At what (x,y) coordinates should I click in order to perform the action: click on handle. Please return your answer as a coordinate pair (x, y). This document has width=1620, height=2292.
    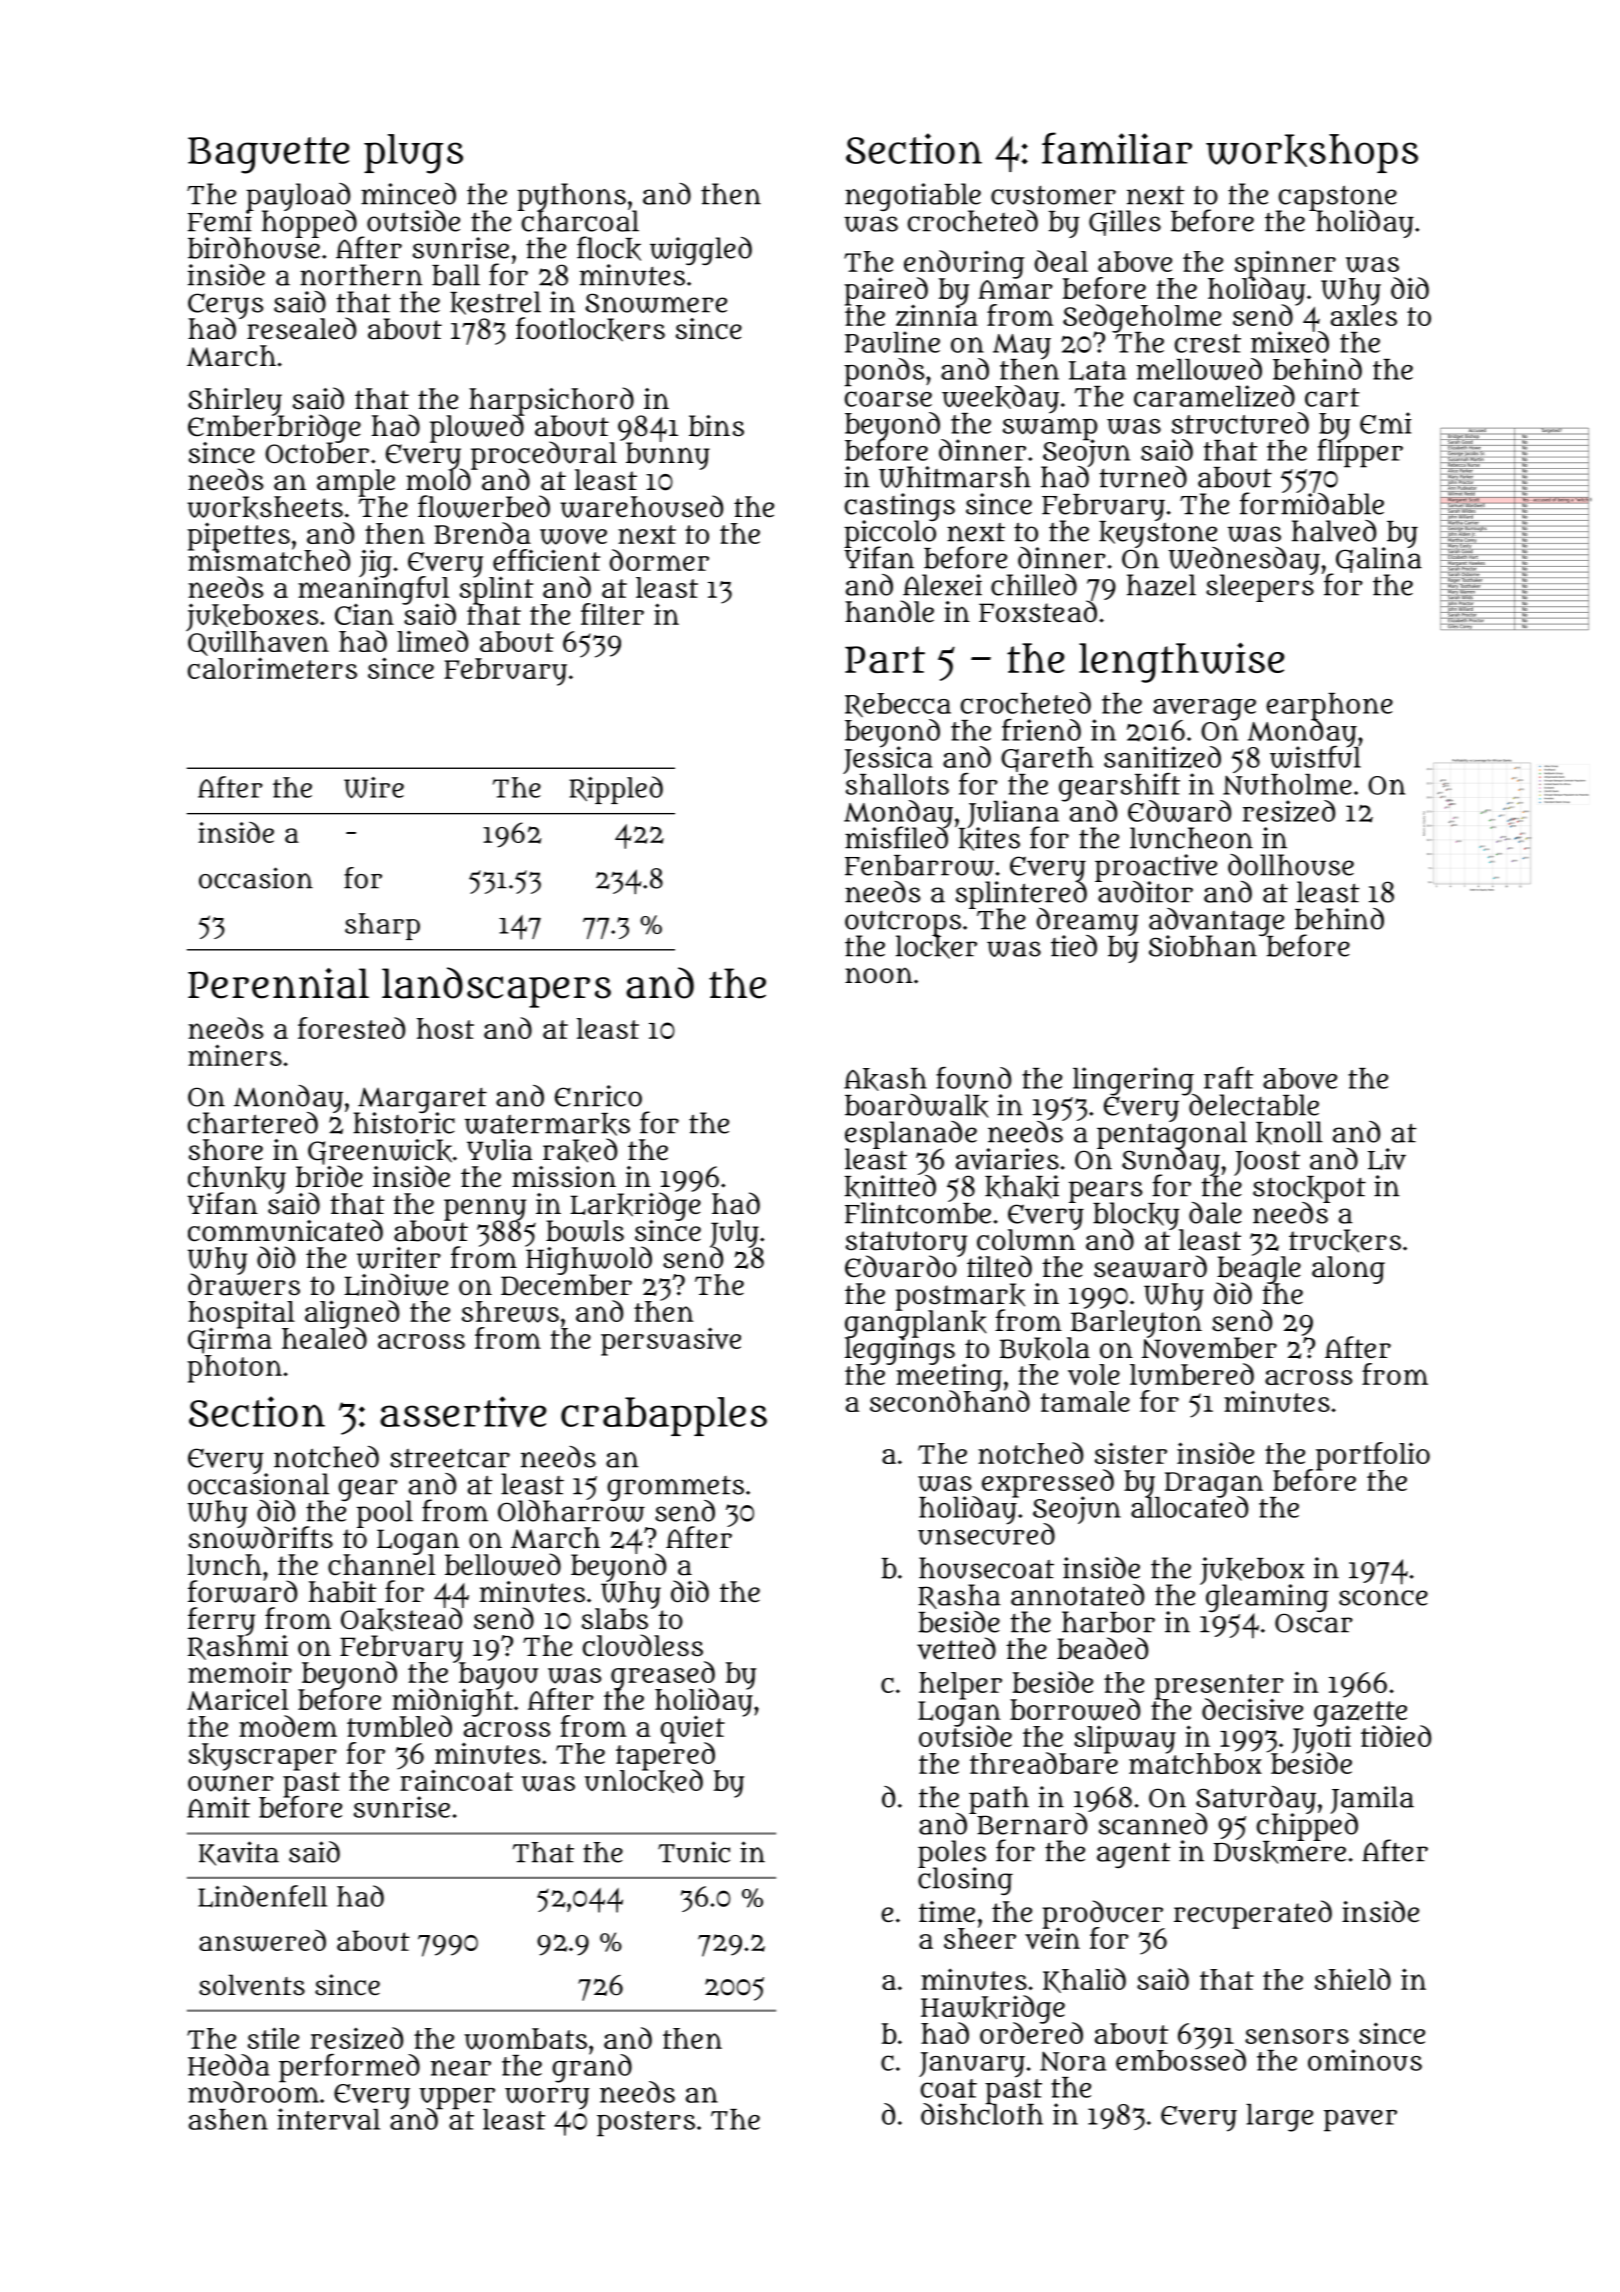
    Looking at the image, I should click on (889, 611).
